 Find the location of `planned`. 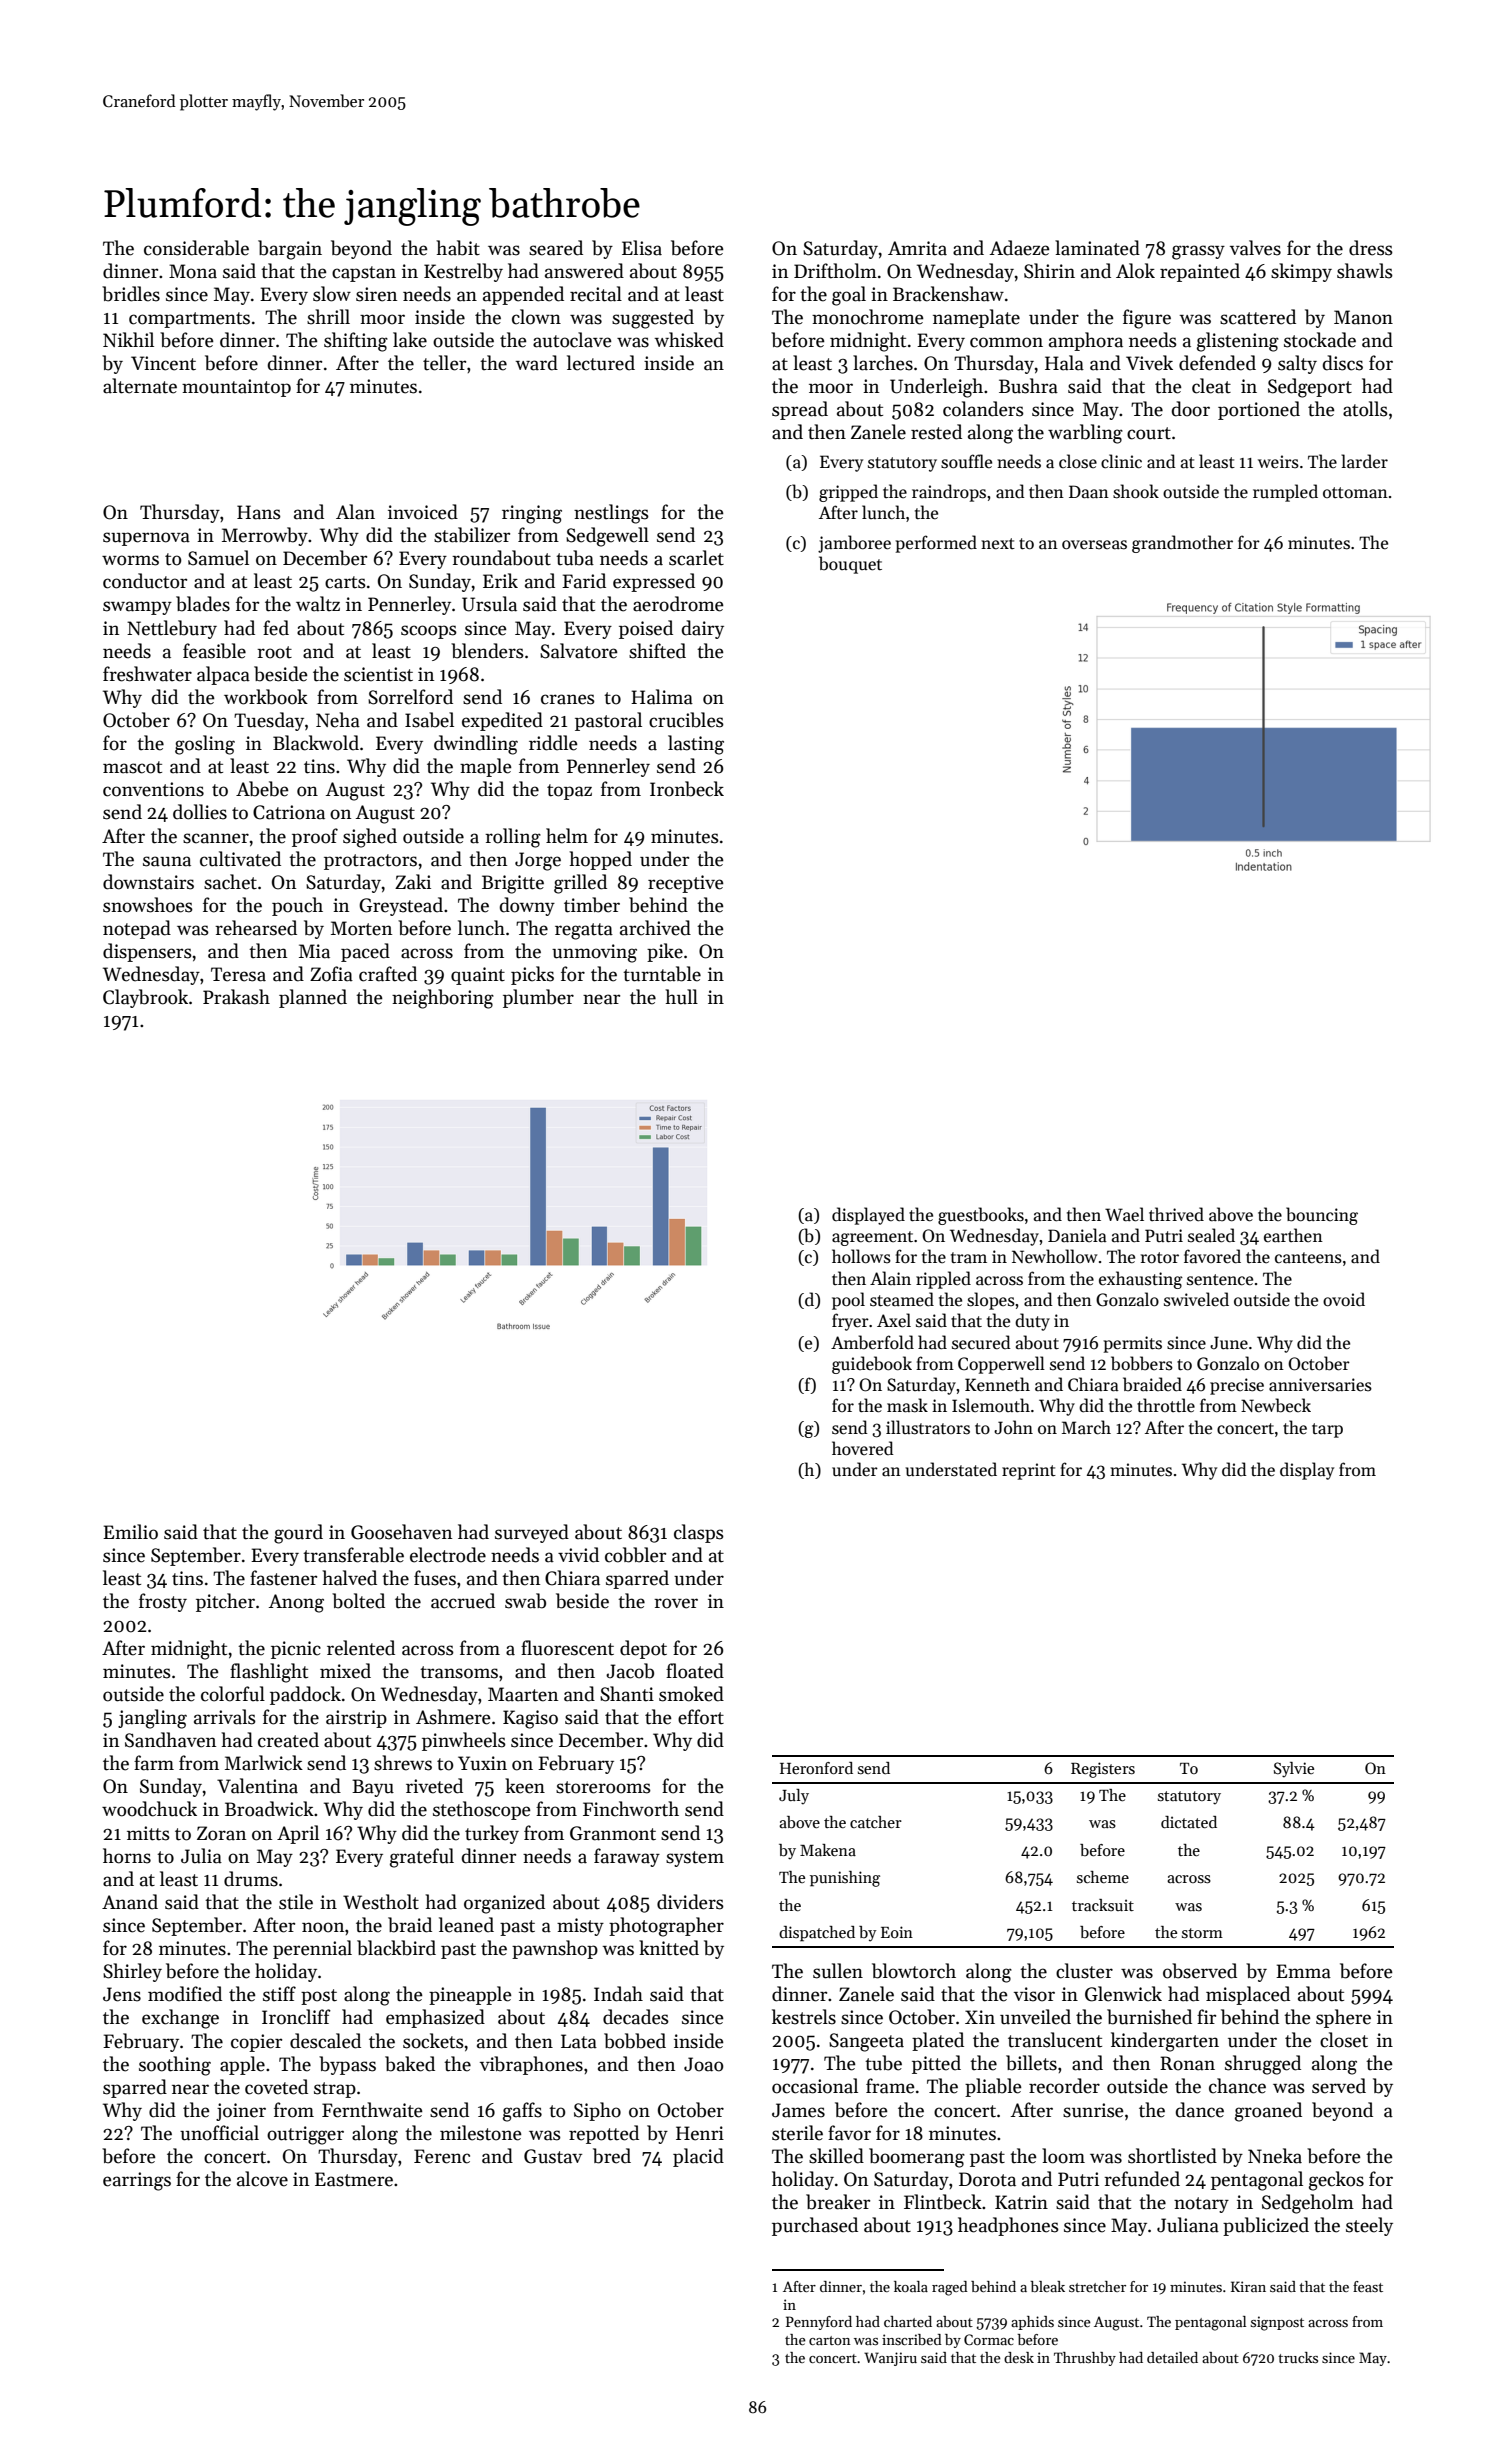

planned is located at coordinates (313, 998).
